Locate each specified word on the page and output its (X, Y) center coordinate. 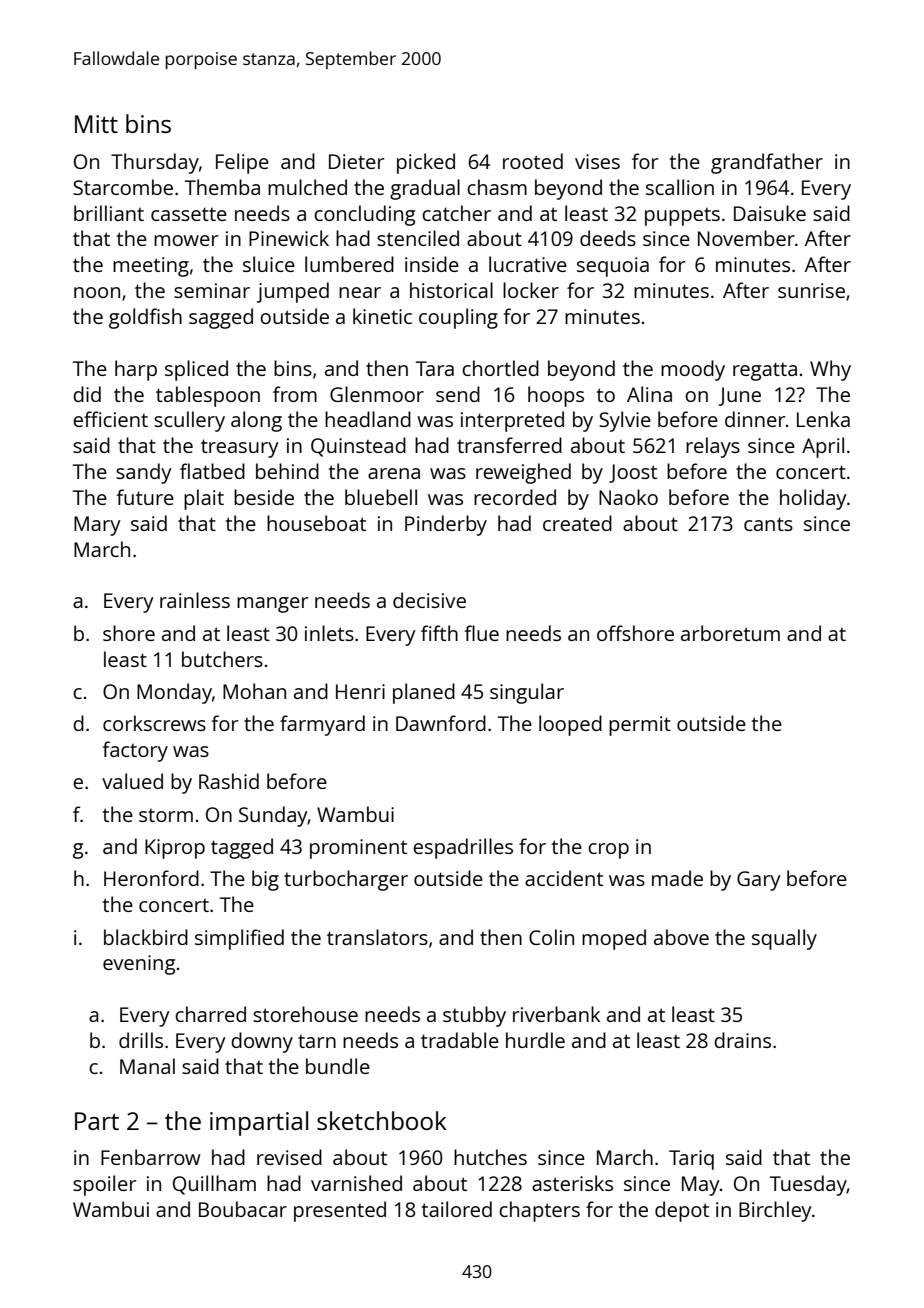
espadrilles (463, 848)
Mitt (96, 124)
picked (426, 163)
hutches (490, 1157)
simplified (239, 939)
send (458, 394)
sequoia (613, 267)
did (87, 394)
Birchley (775, 1211)
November (746, 238)
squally (784, 939)
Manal (147, 1066)
